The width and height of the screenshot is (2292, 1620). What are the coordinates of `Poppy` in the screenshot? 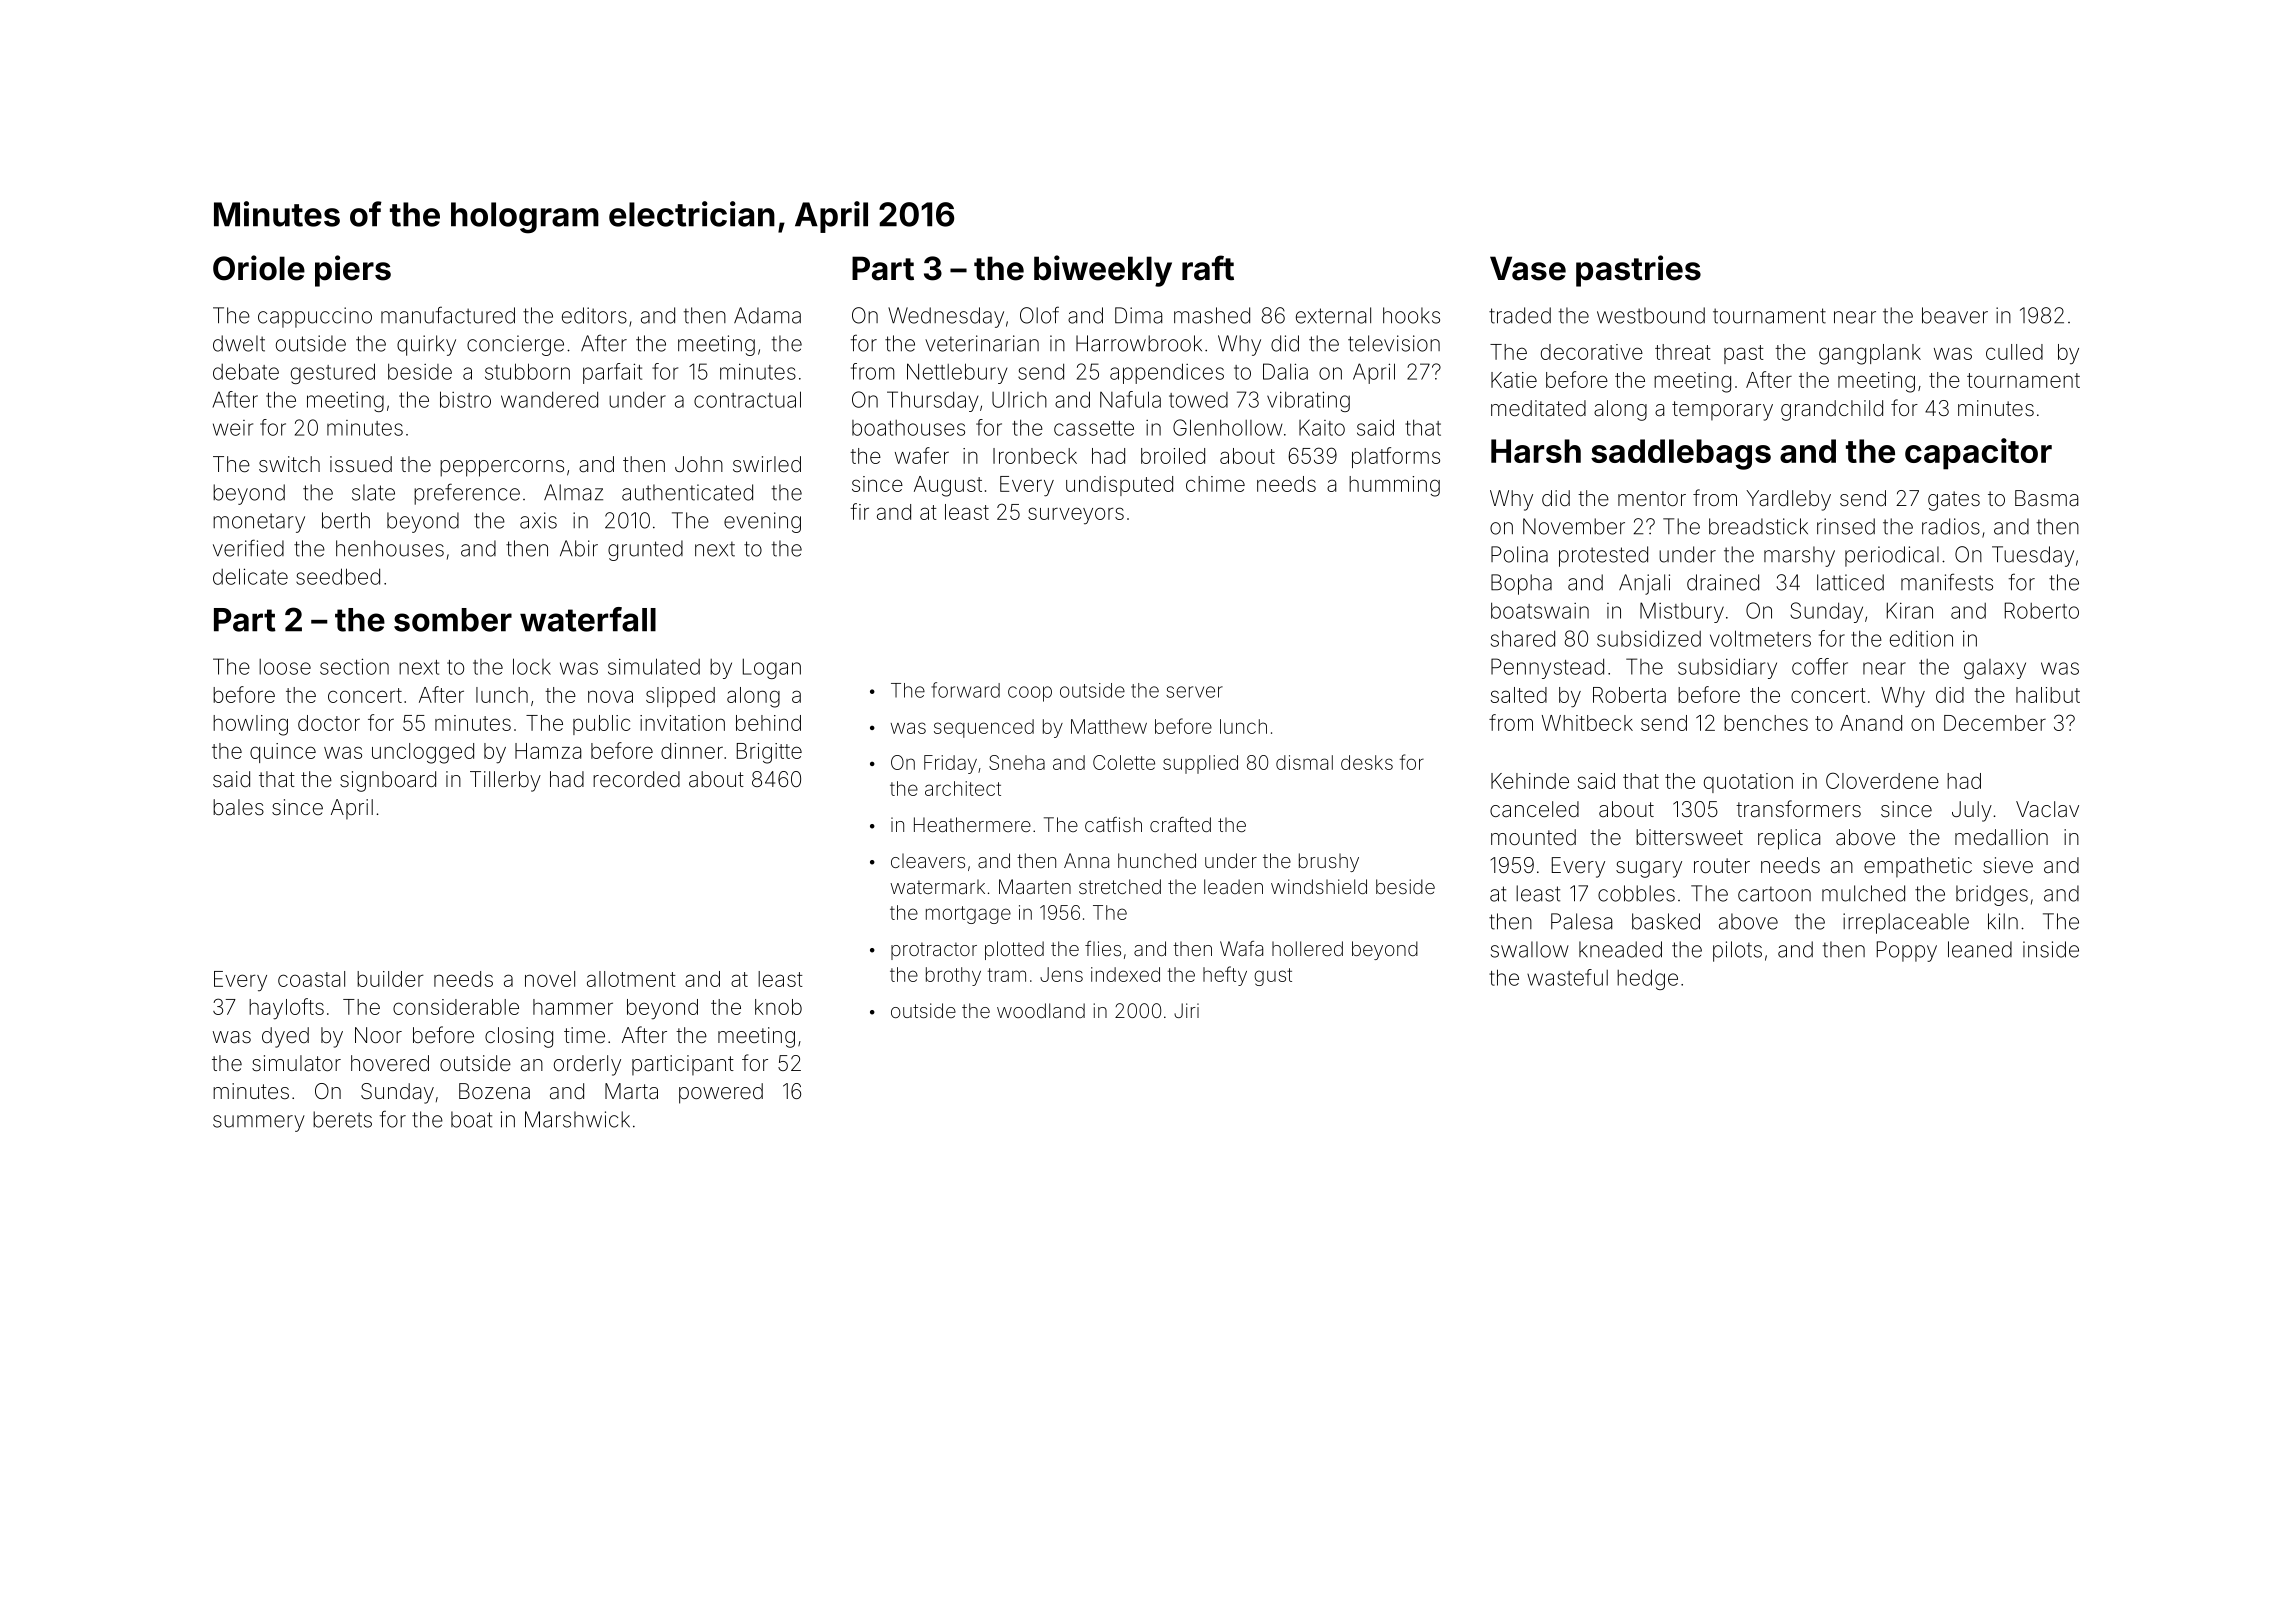 It's located at (1907, 951).
